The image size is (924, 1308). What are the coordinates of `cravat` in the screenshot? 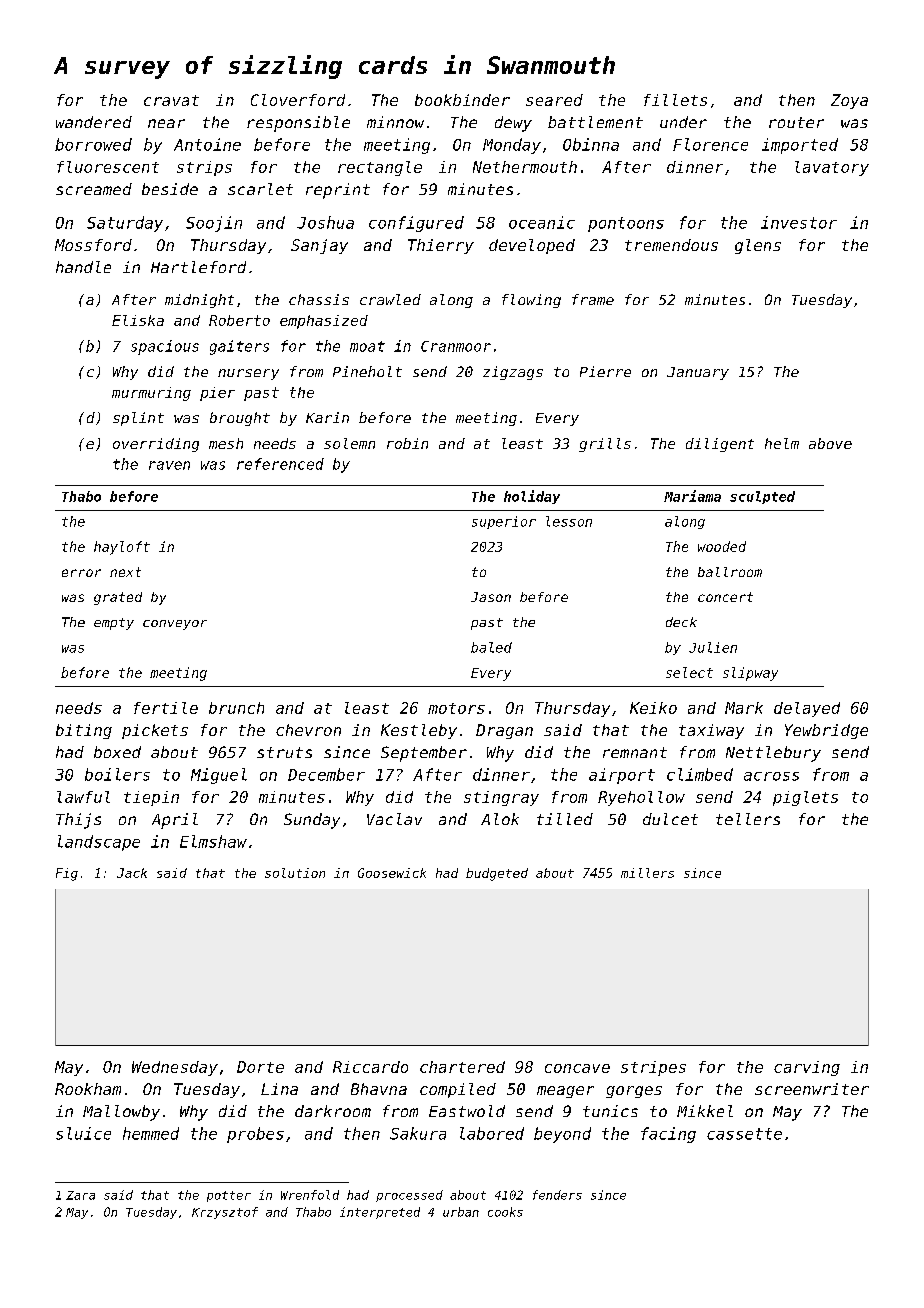 It's located at (171, 100).
